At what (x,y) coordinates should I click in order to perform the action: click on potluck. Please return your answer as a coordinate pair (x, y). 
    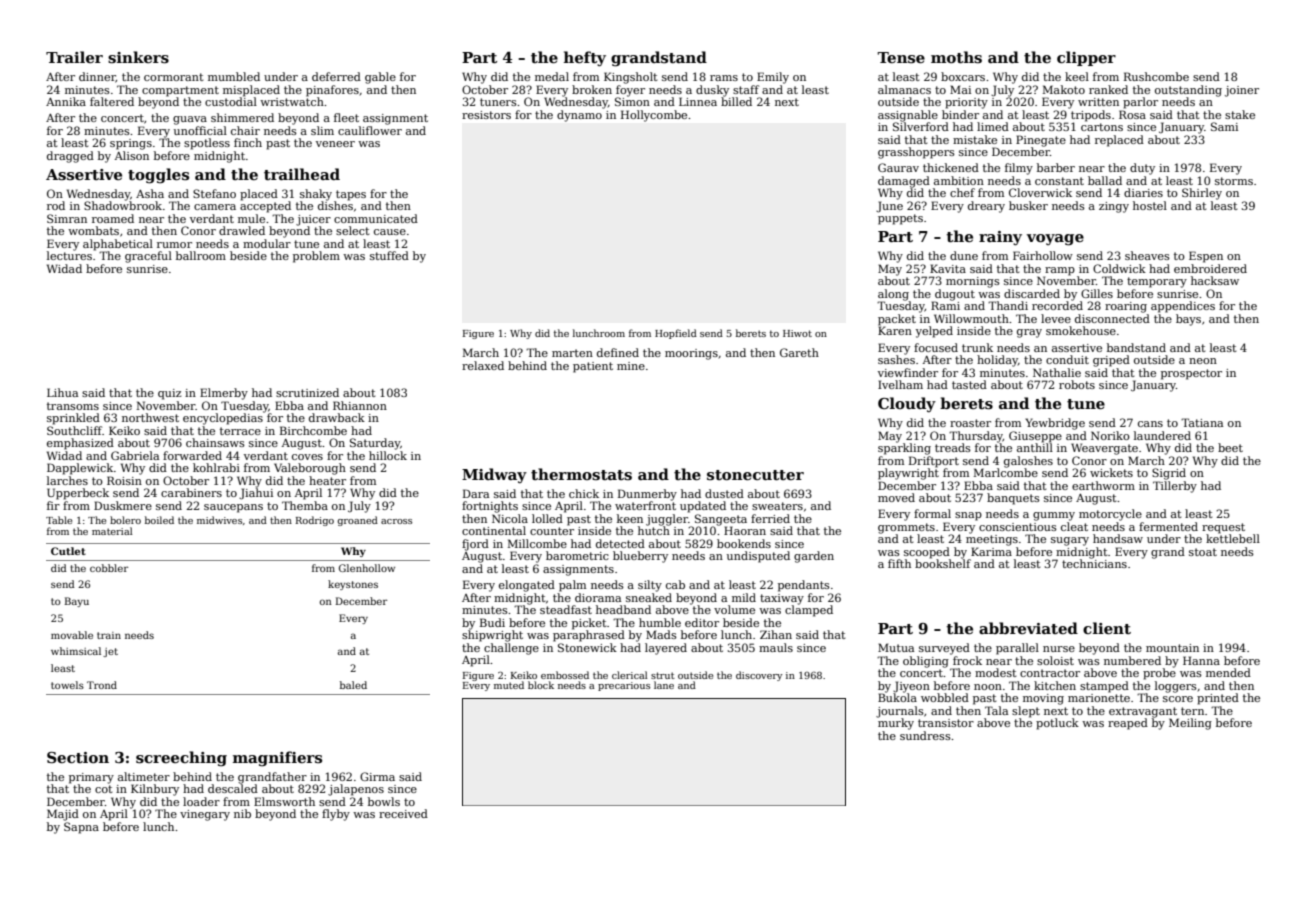
    Looking at the image, I should click on (1057, 724).
